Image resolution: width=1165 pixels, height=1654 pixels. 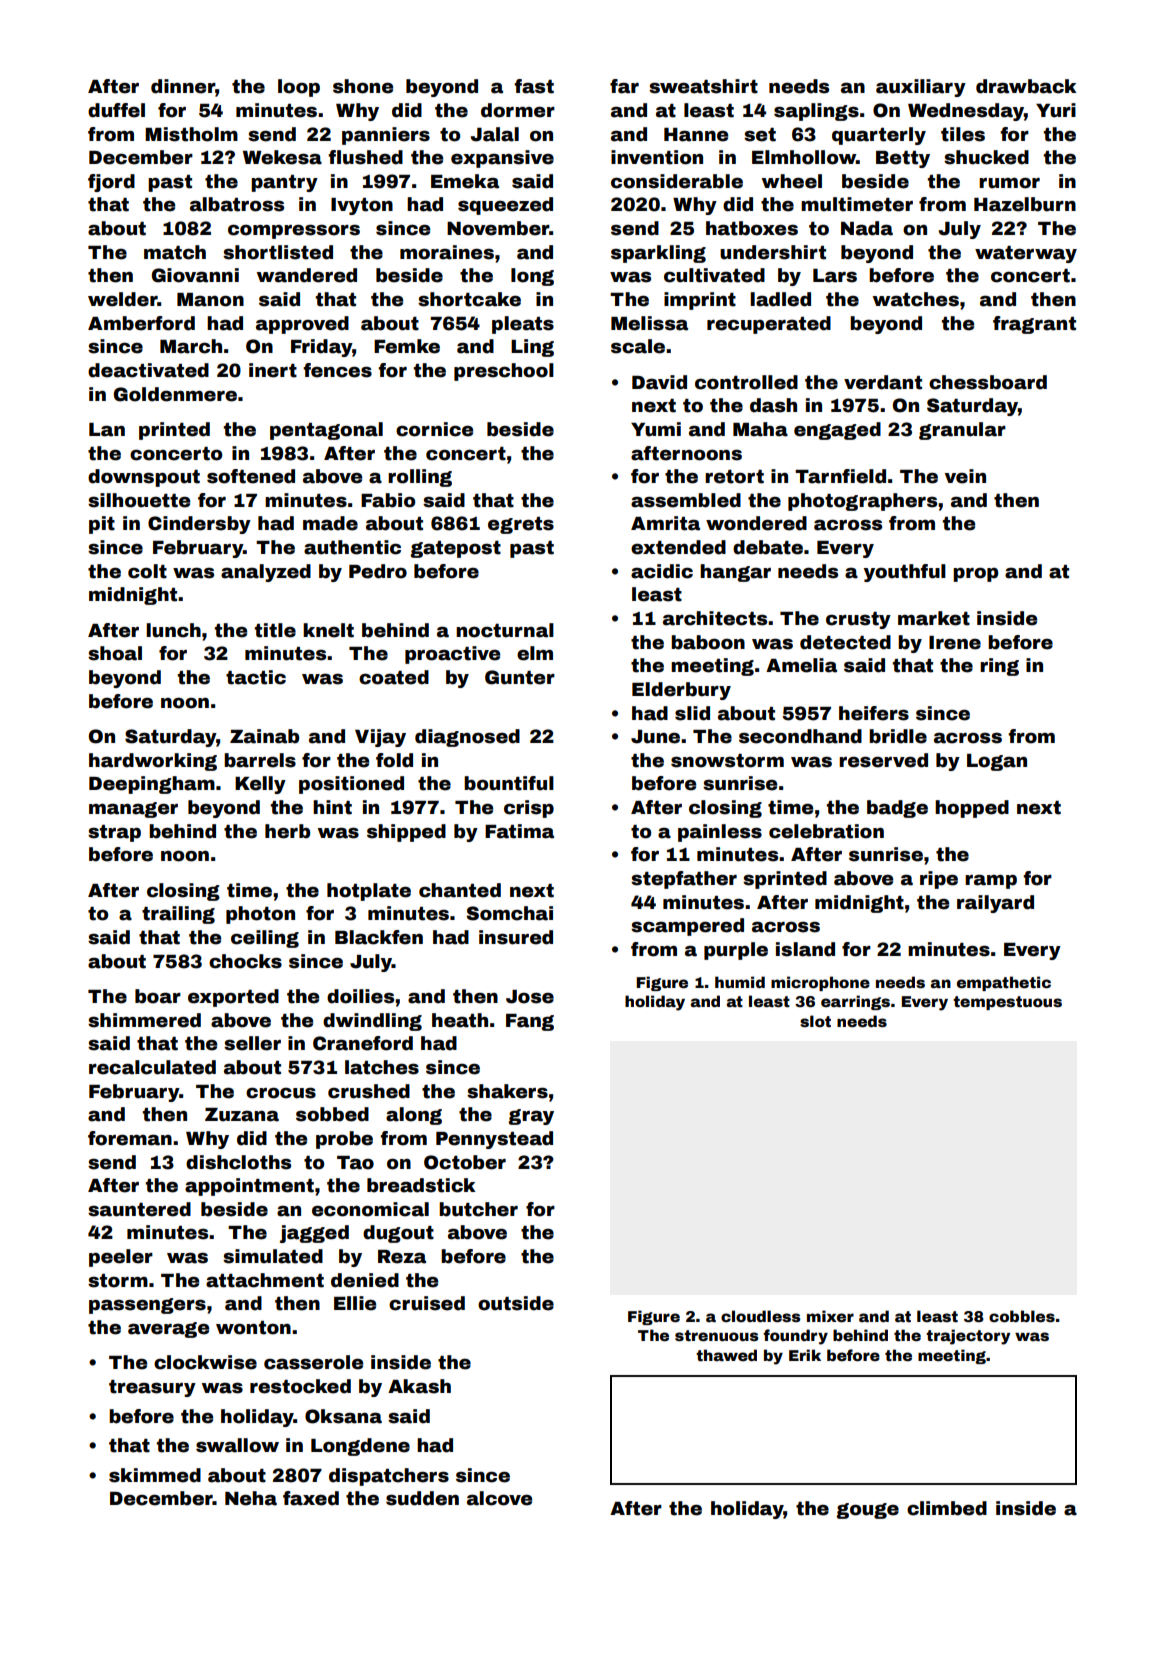 What do you see at coordinates (330, 523) in the image?
I see `made` at bounding box center [330, 523].
